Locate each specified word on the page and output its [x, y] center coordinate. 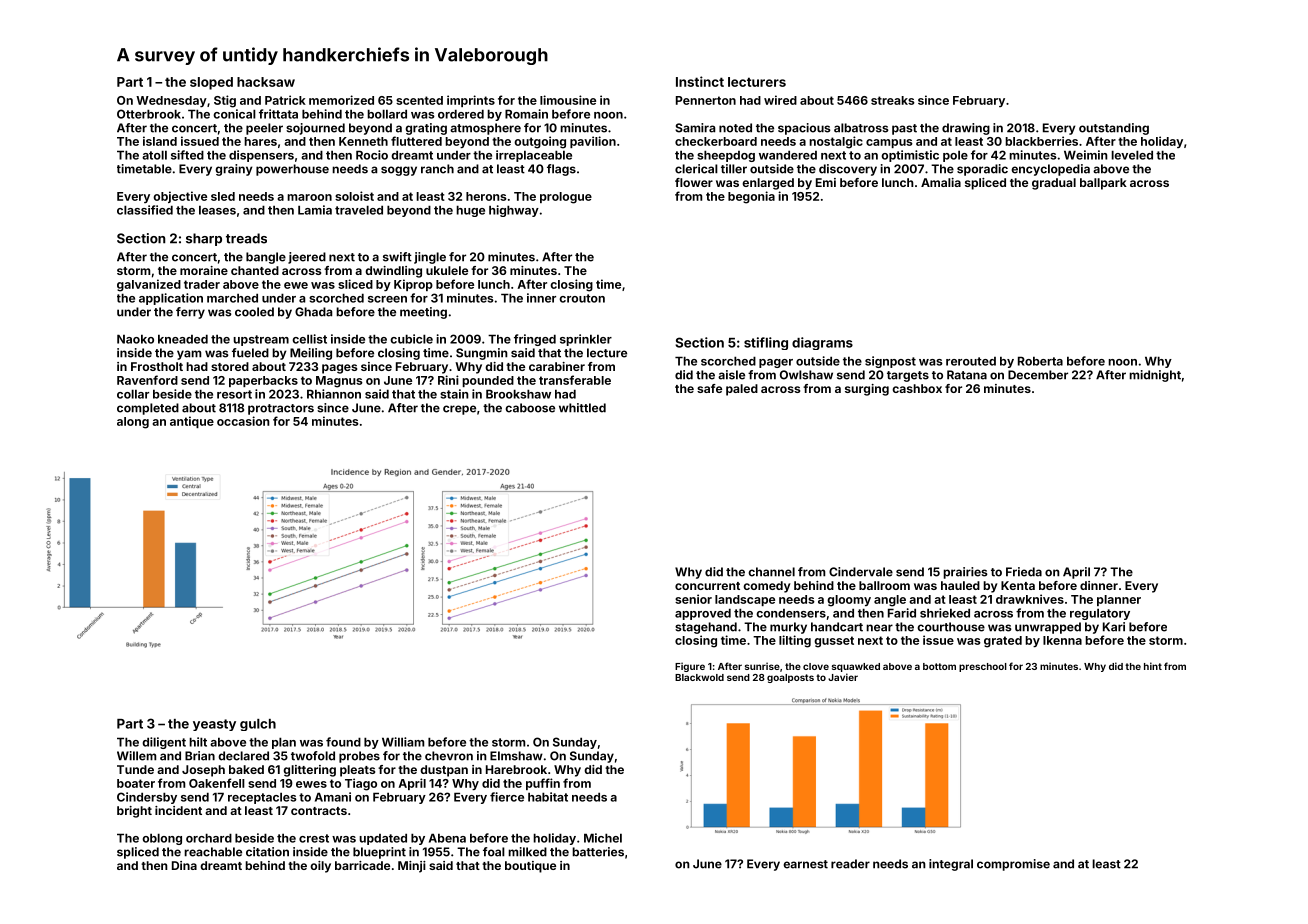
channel [772, 572]
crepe [459, 410]
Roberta [1040, 361]
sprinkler [586, 340]
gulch [258, 725]
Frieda [1024, 572]
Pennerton [706, 100]
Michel [603, 838]
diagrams [822, 343]
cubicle [411, 339]
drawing [966, 129]
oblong [162, 839]
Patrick [285, 100]
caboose [530, 408]
